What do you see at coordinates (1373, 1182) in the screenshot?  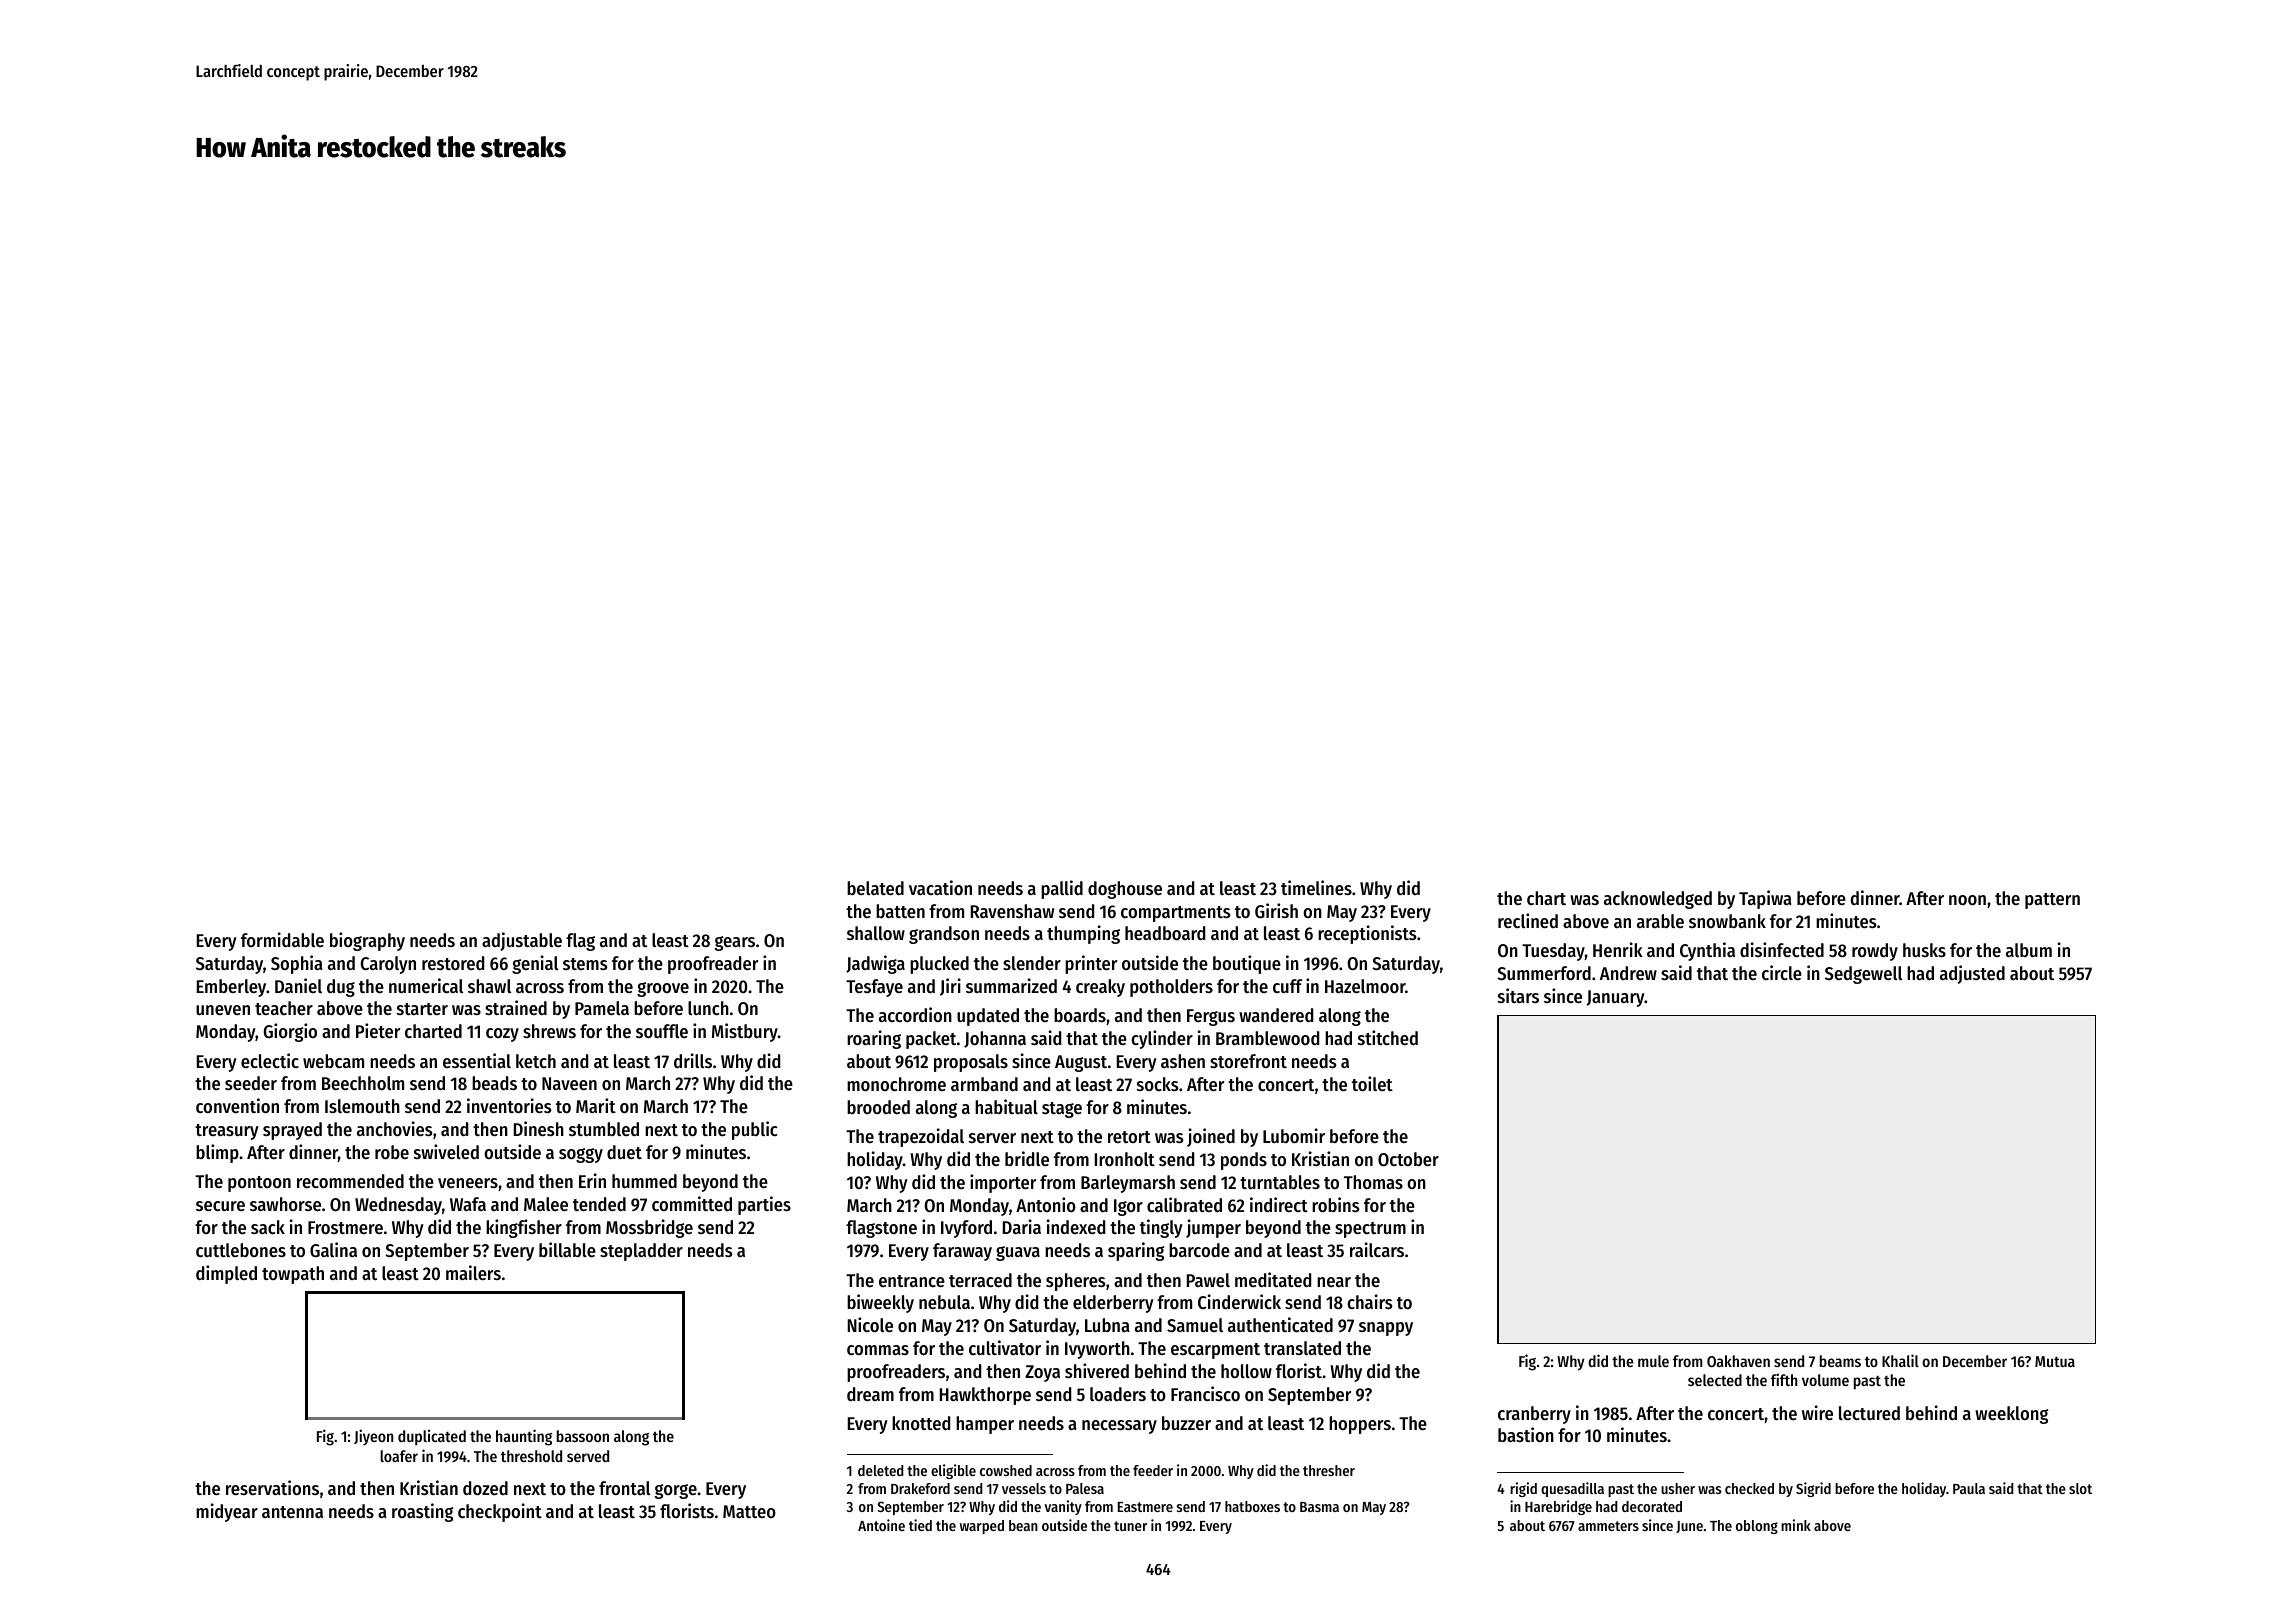 I see `Thomas` at bounding box center [1373, 1182].
